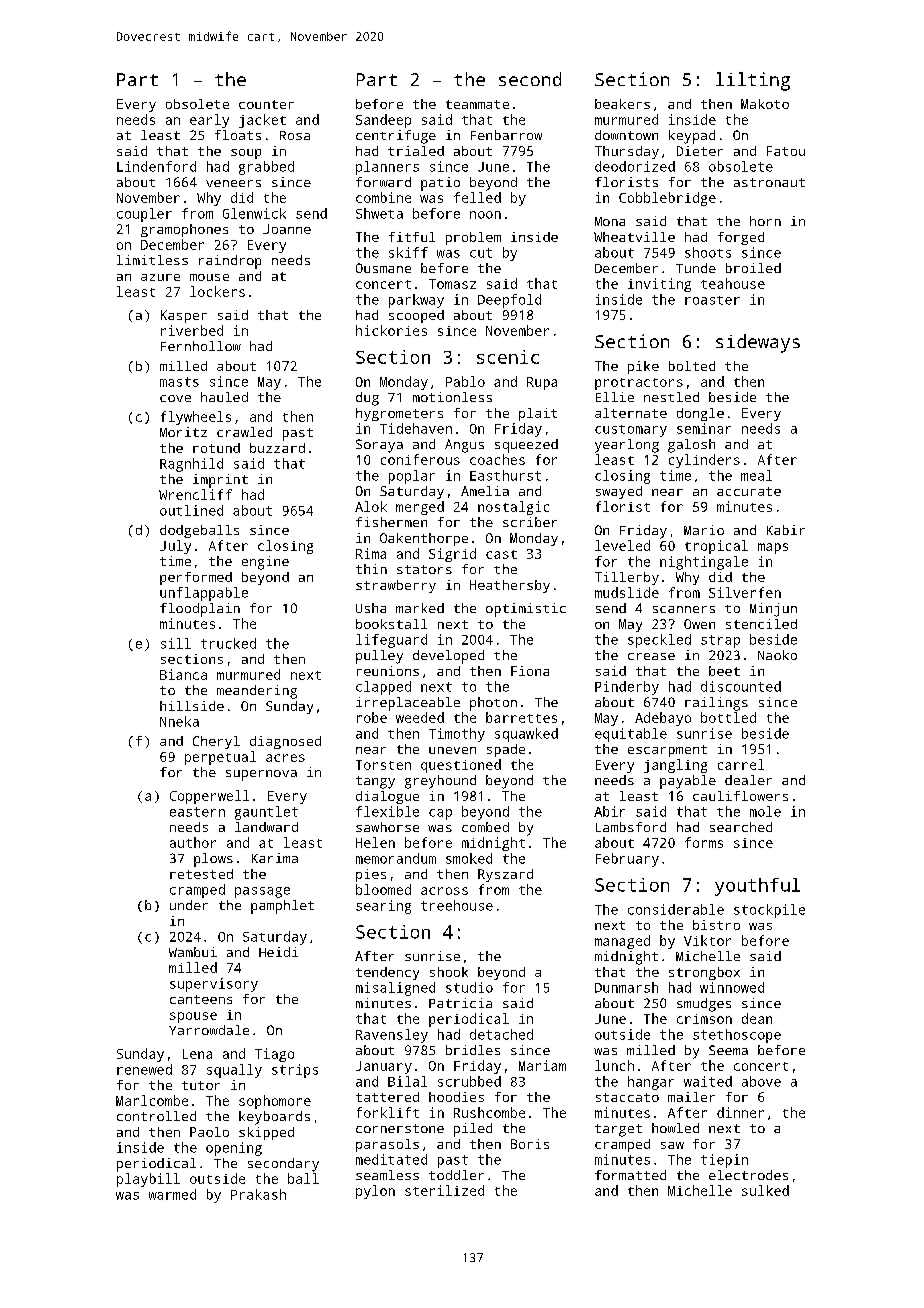 This screenshot has width=924, height=1308. Describe the element at coordinates (266, 827) in the screenshot. I see `landward` at that location.
